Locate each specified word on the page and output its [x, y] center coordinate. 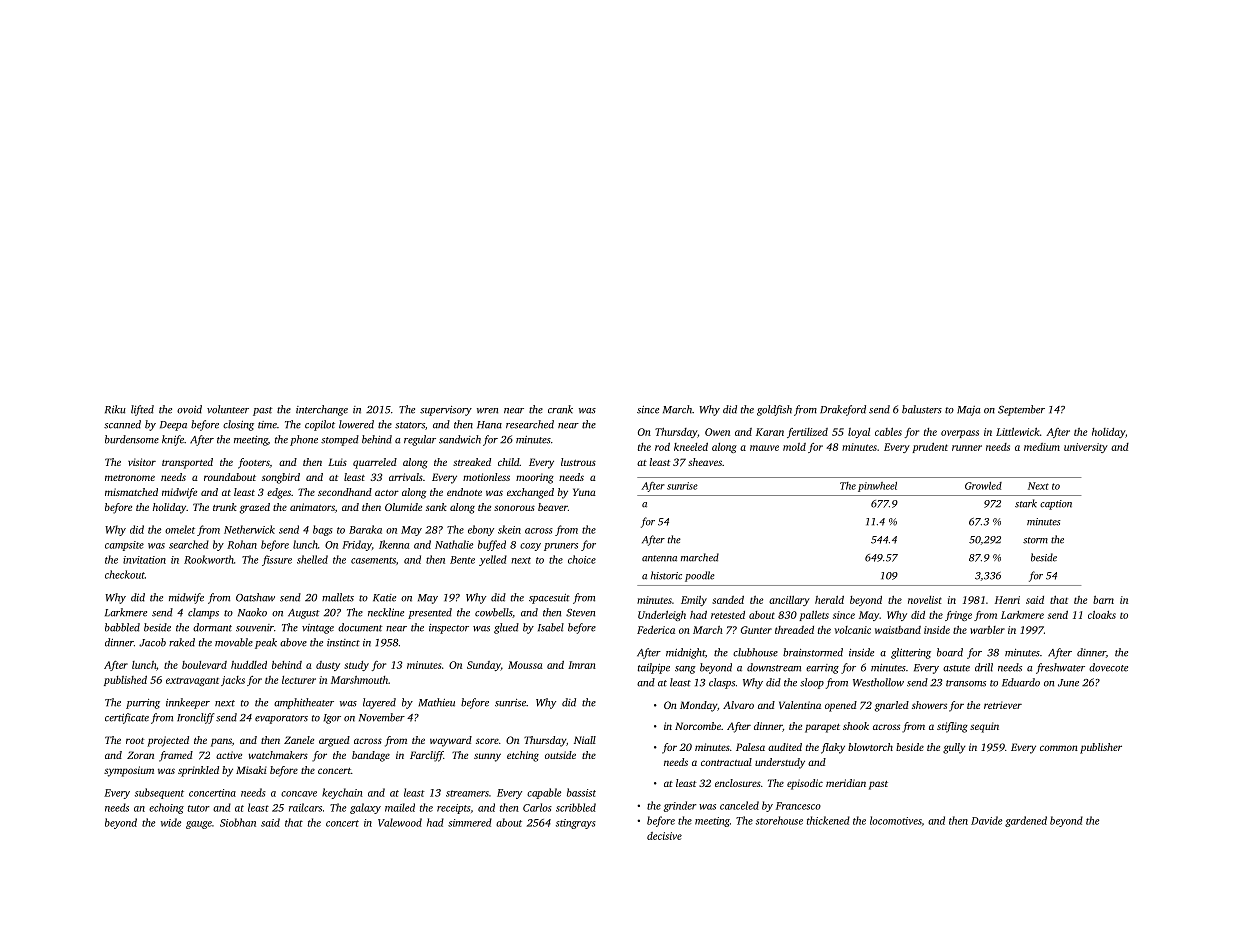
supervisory [446, 411]
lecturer [299, 680]
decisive [664, 836]
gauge [199, 825]
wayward [451, 741]
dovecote [1108, 667]
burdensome [132, 439]
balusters [922, 409]
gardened [1026, 821]
